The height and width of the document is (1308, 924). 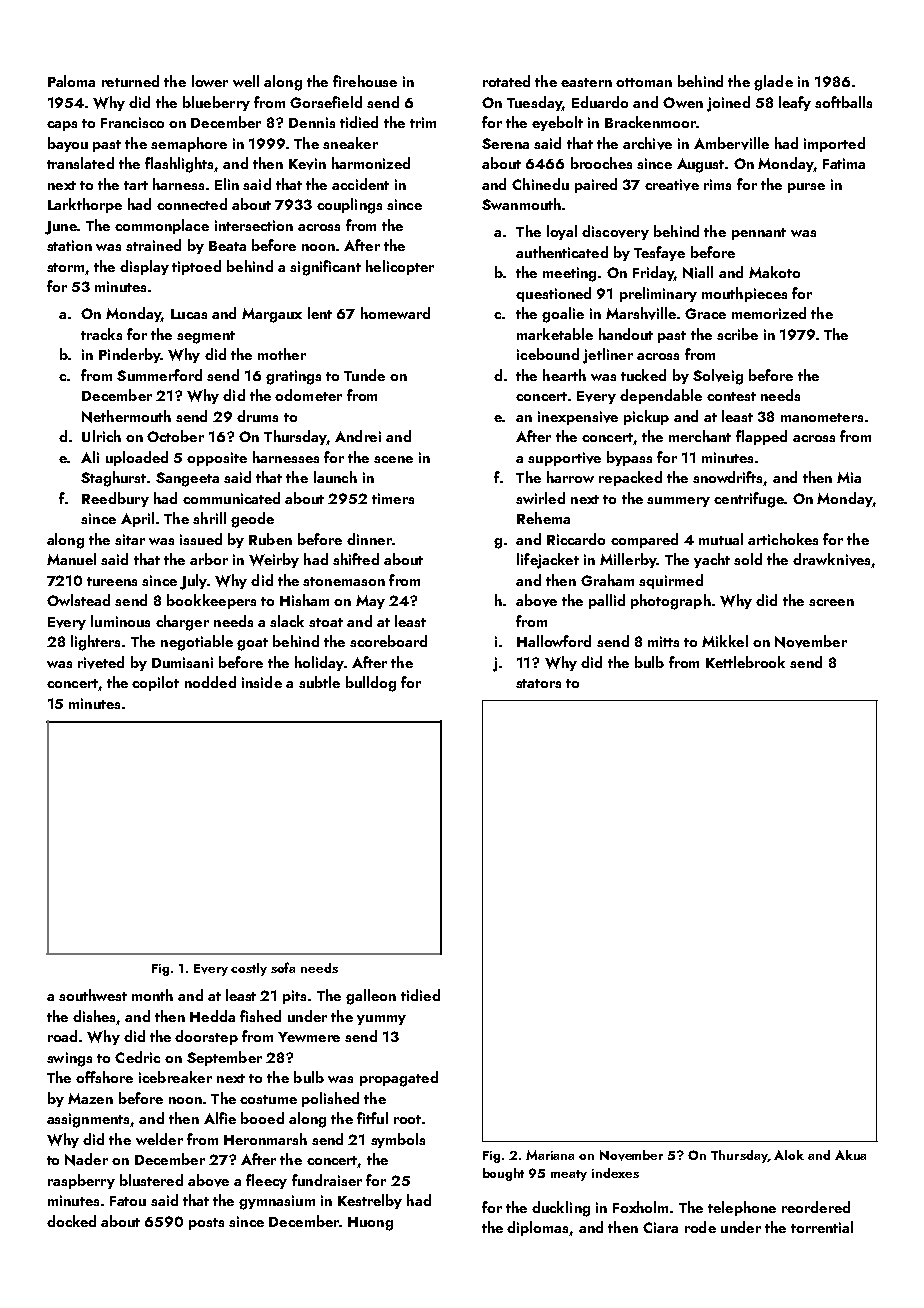 What do you see at coordinates (769, 313) in the document?
I see `memorized` at bounding box center [769, 313].
